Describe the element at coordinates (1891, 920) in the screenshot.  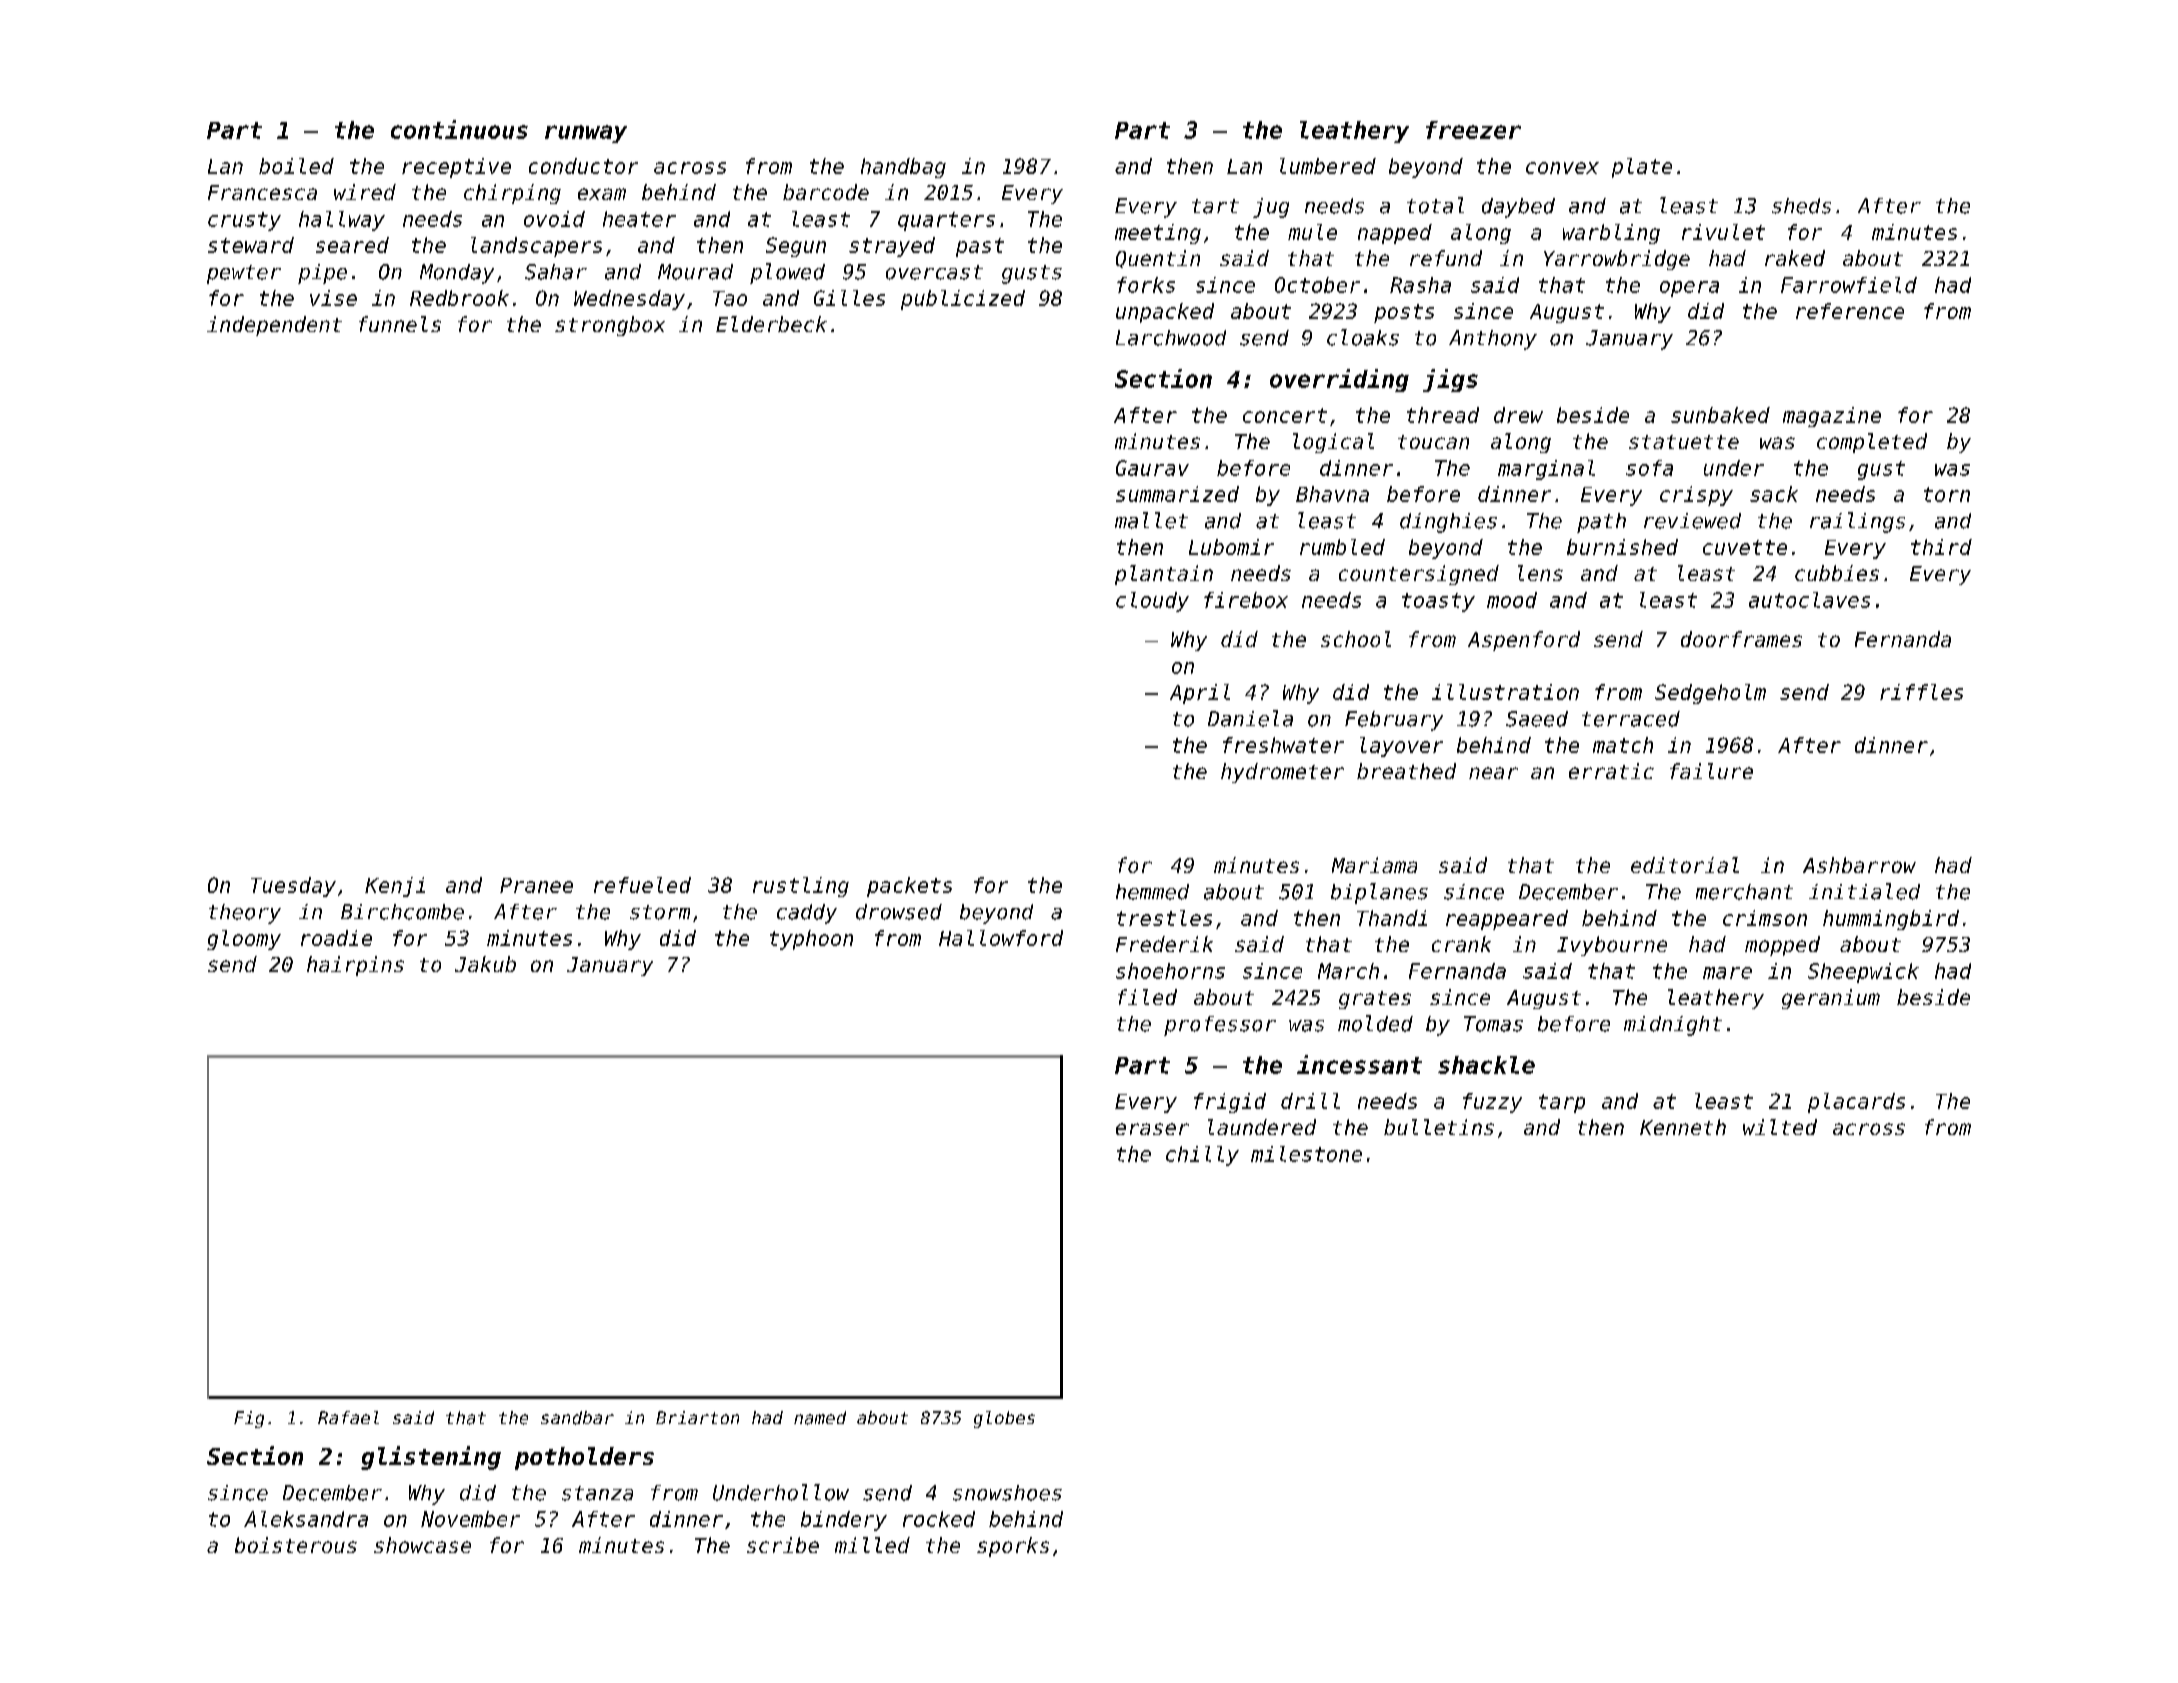
I see `hummingbird` at that location.
